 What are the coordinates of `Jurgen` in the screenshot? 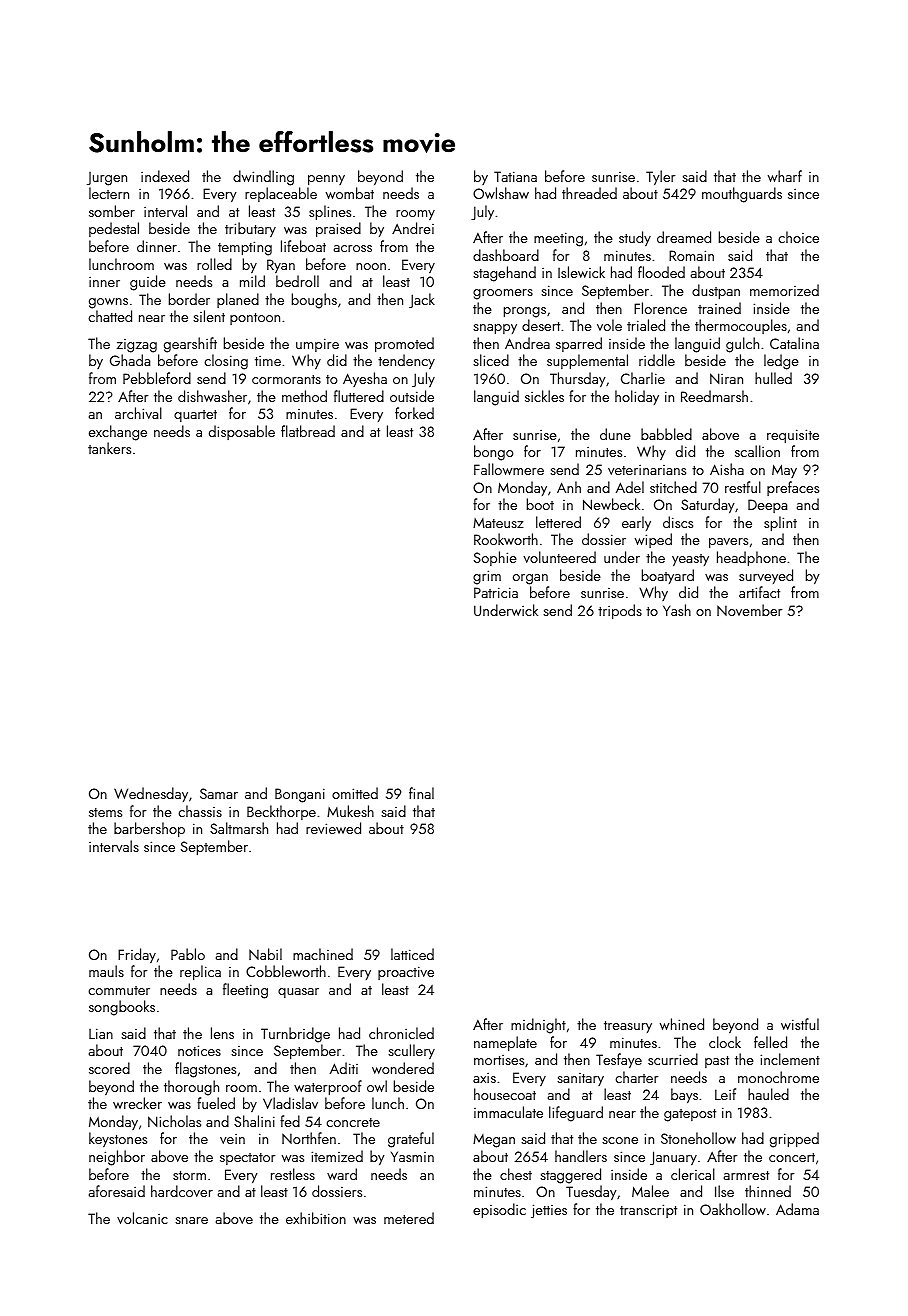 It's located at (107, 179).
